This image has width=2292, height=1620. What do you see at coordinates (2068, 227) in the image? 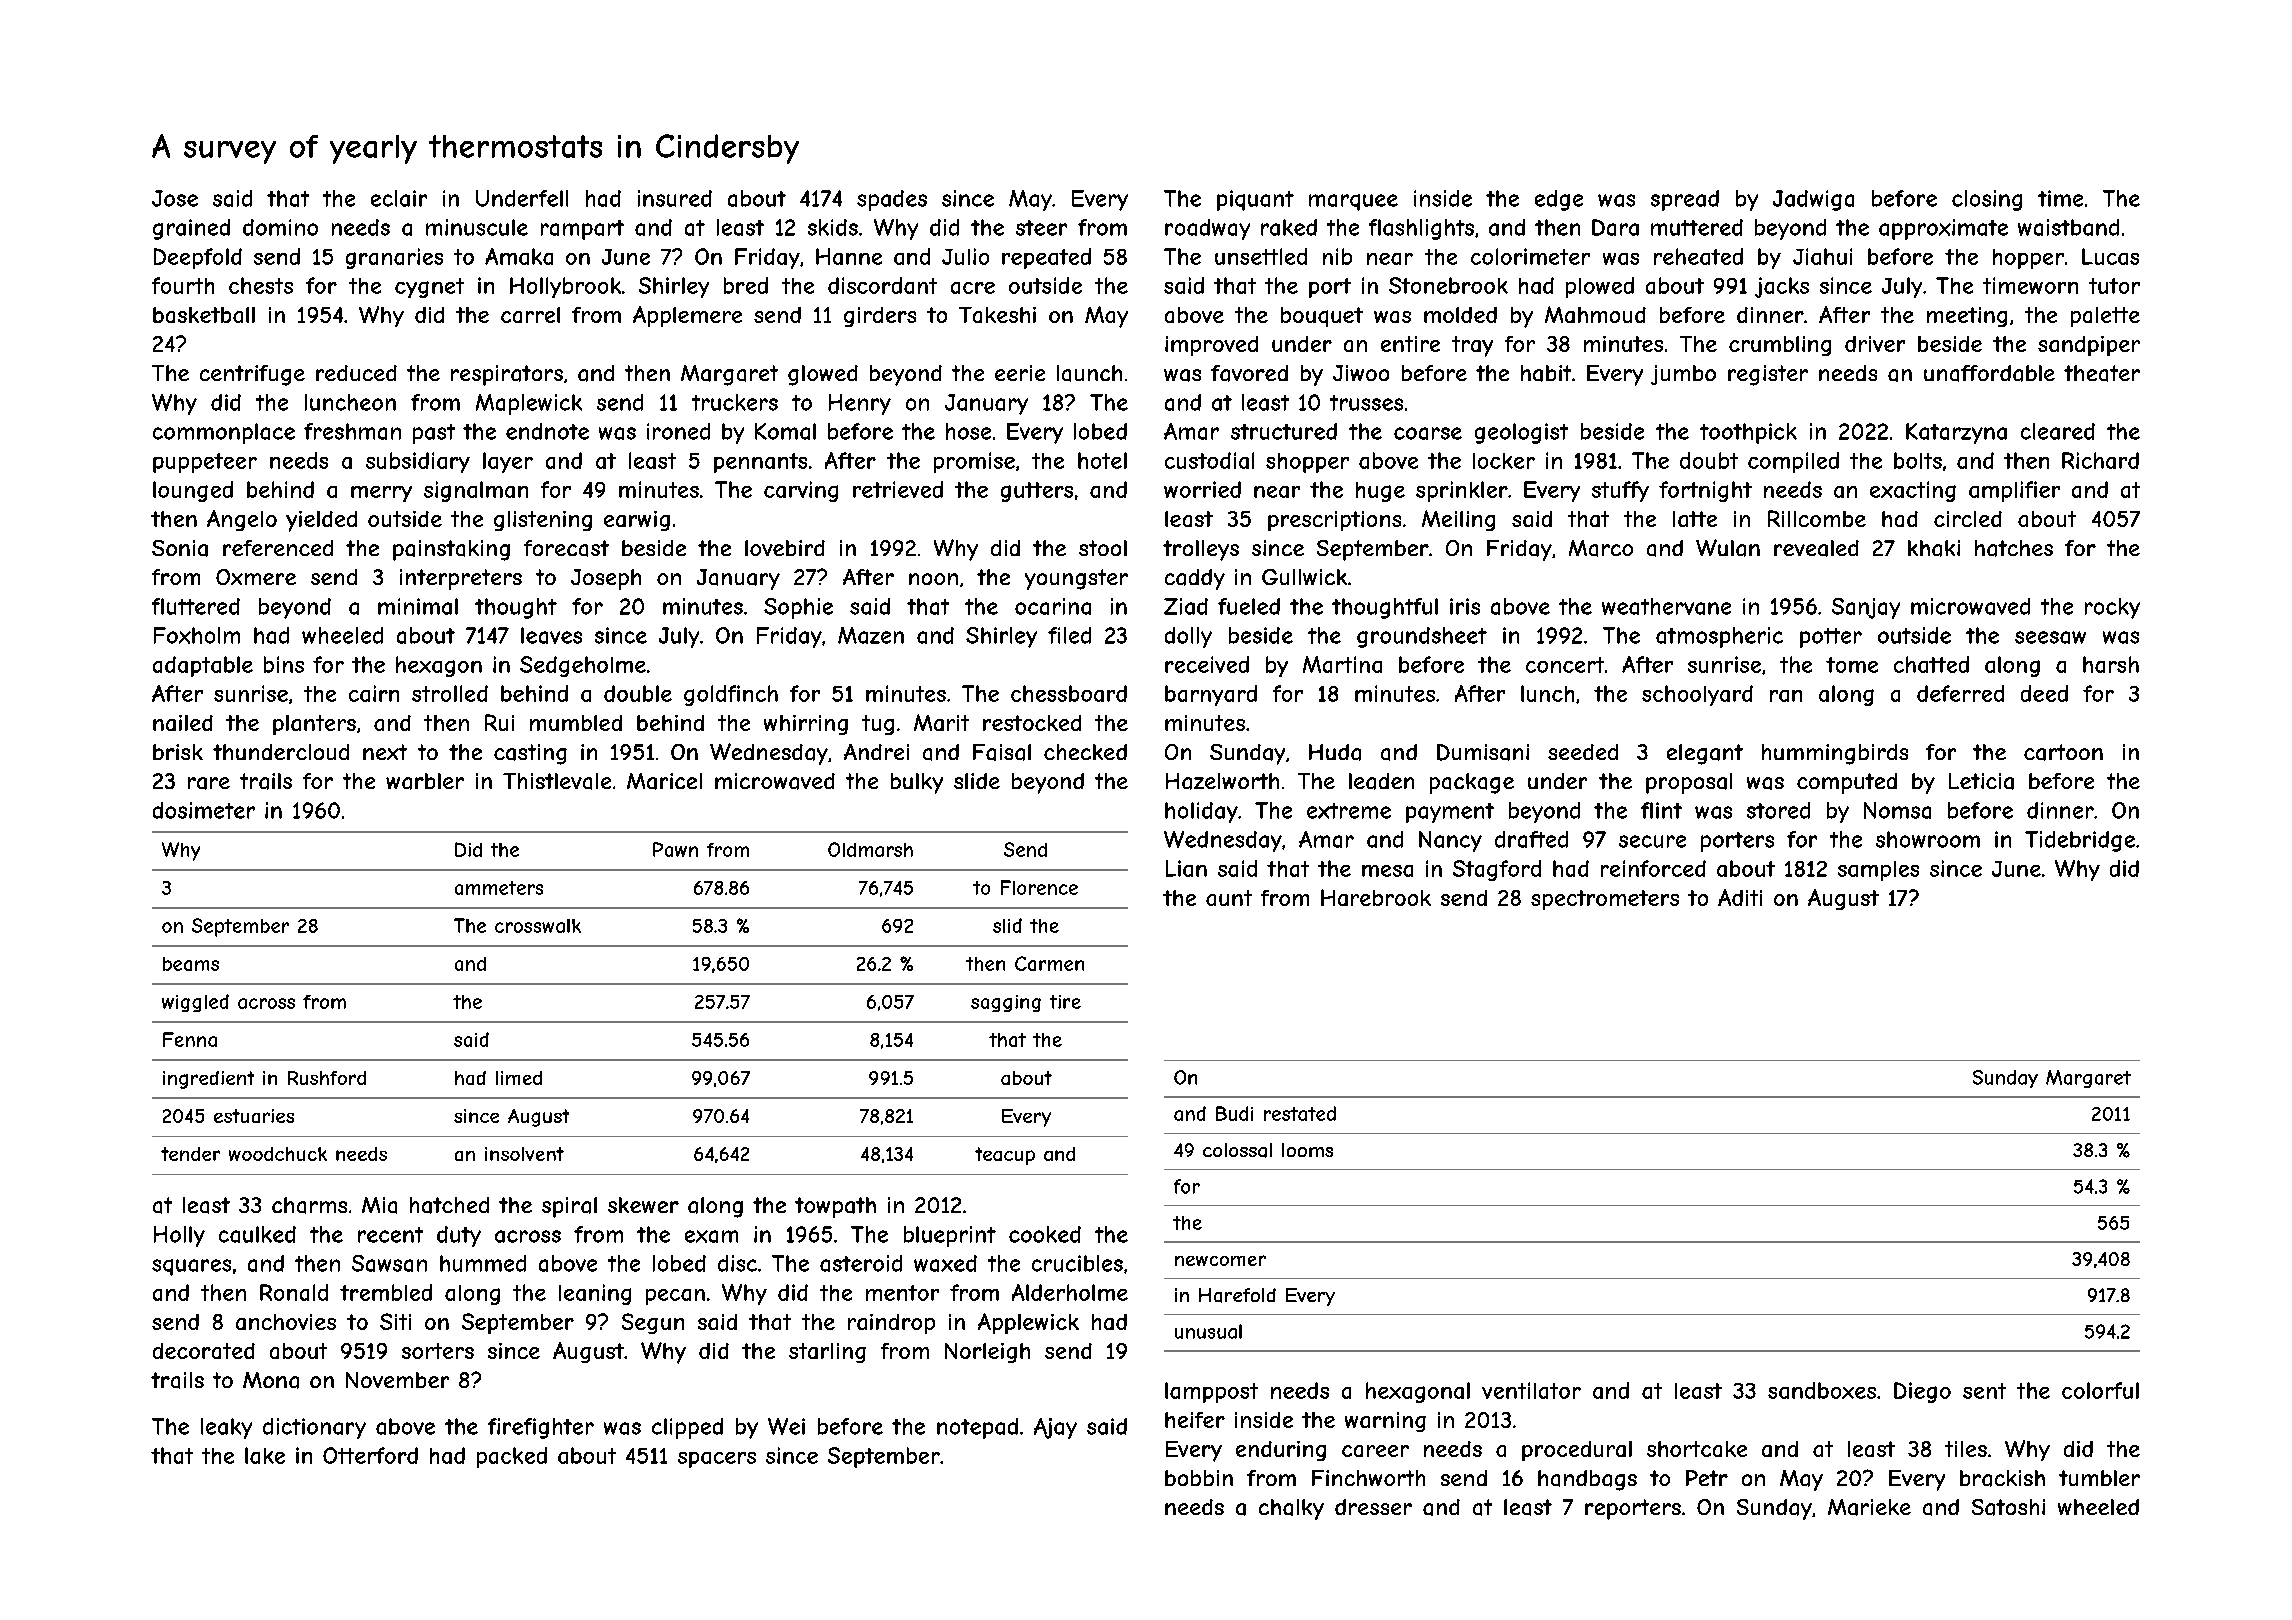
I see `waistband` at bounding box center [2068, 227].
